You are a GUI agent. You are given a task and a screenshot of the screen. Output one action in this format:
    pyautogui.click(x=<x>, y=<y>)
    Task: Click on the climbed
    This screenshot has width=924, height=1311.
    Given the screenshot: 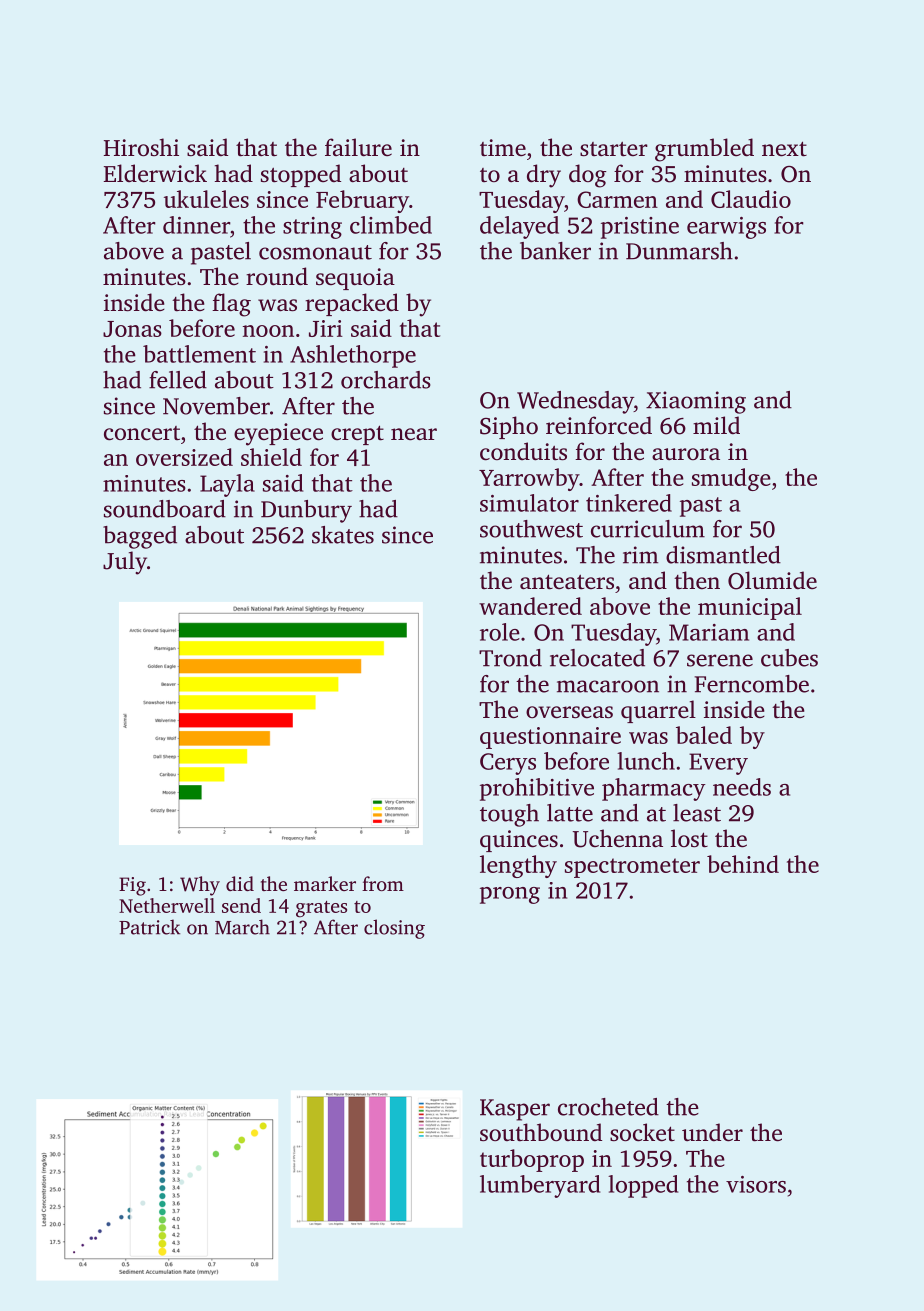 What is the action you would take?
    pyautogui.click(x=391, y=225)
